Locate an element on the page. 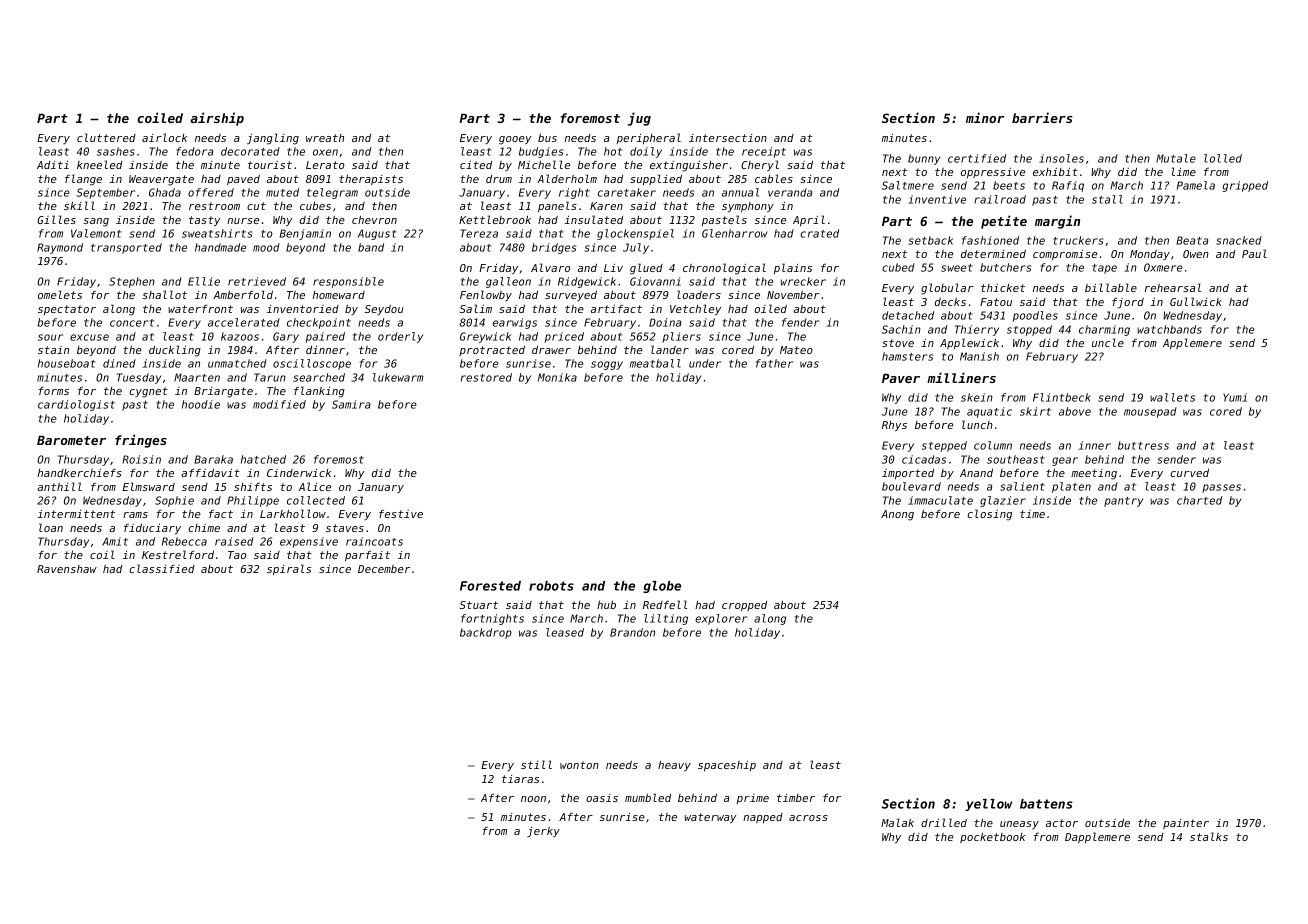 Image resolution: width=1308 pixels, height=924 pixels. time is located at coordinates (1032, 514).
